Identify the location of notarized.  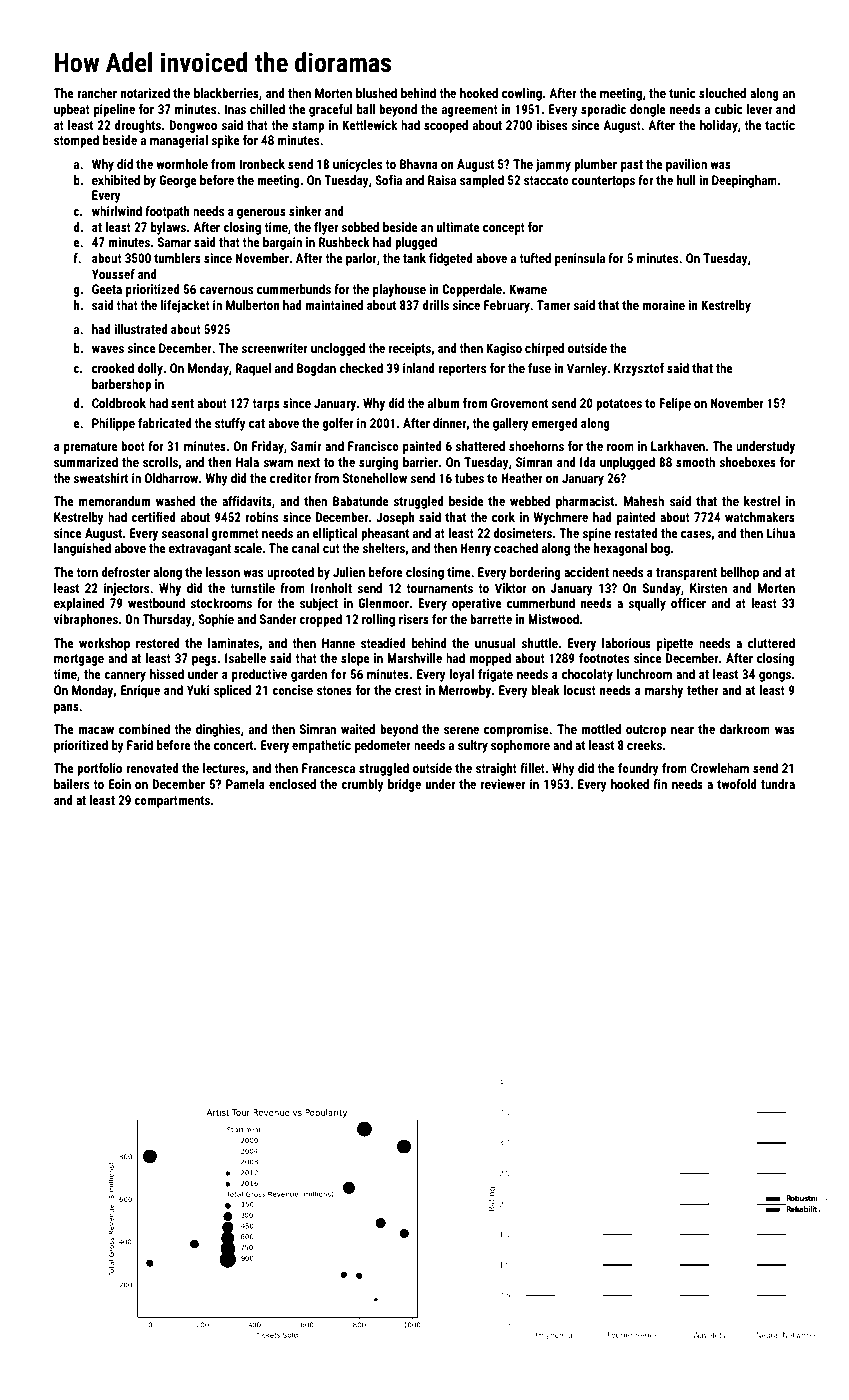
(145, 93).
